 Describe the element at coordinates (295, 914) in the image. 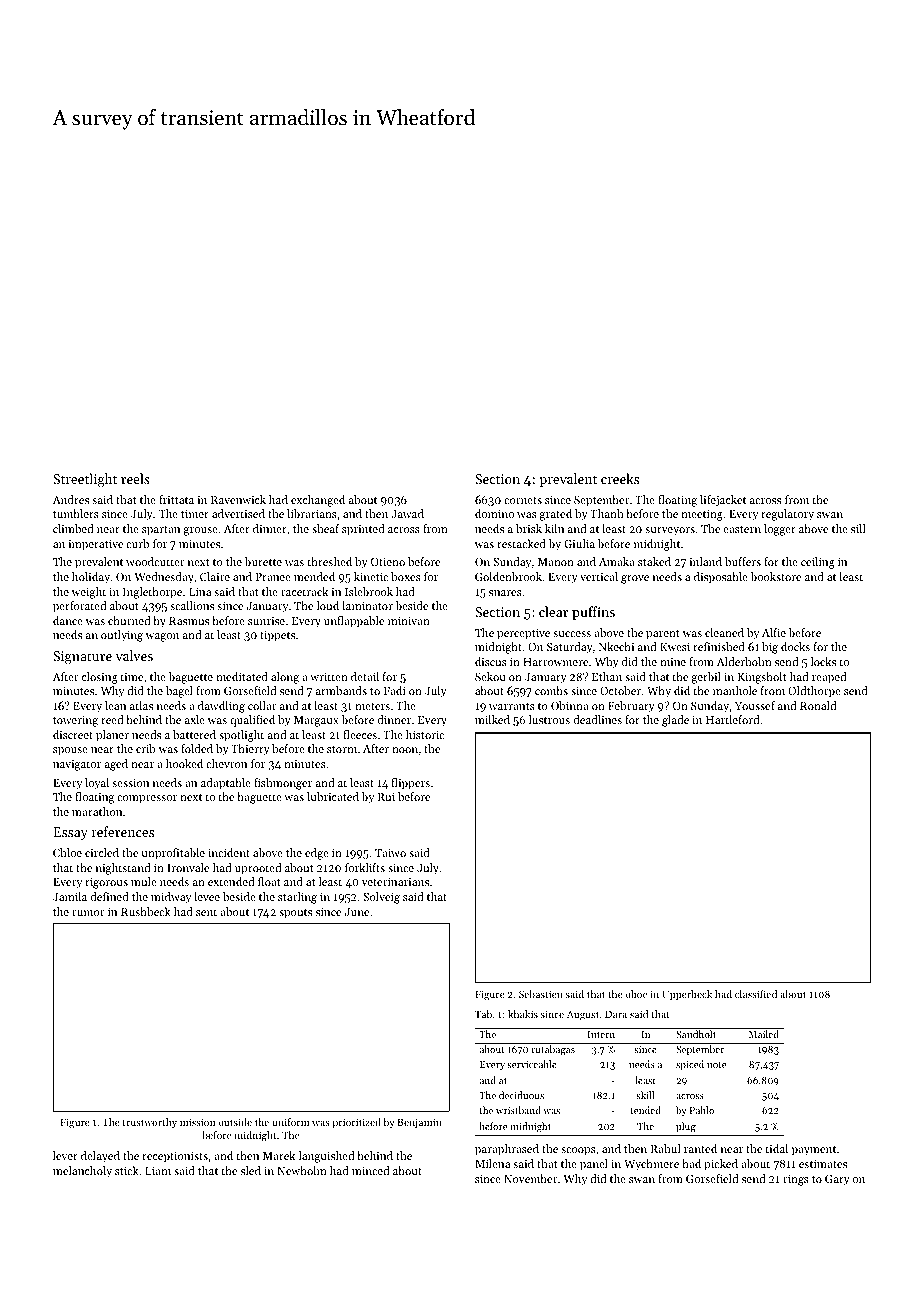

I see `spouts` at that location.
